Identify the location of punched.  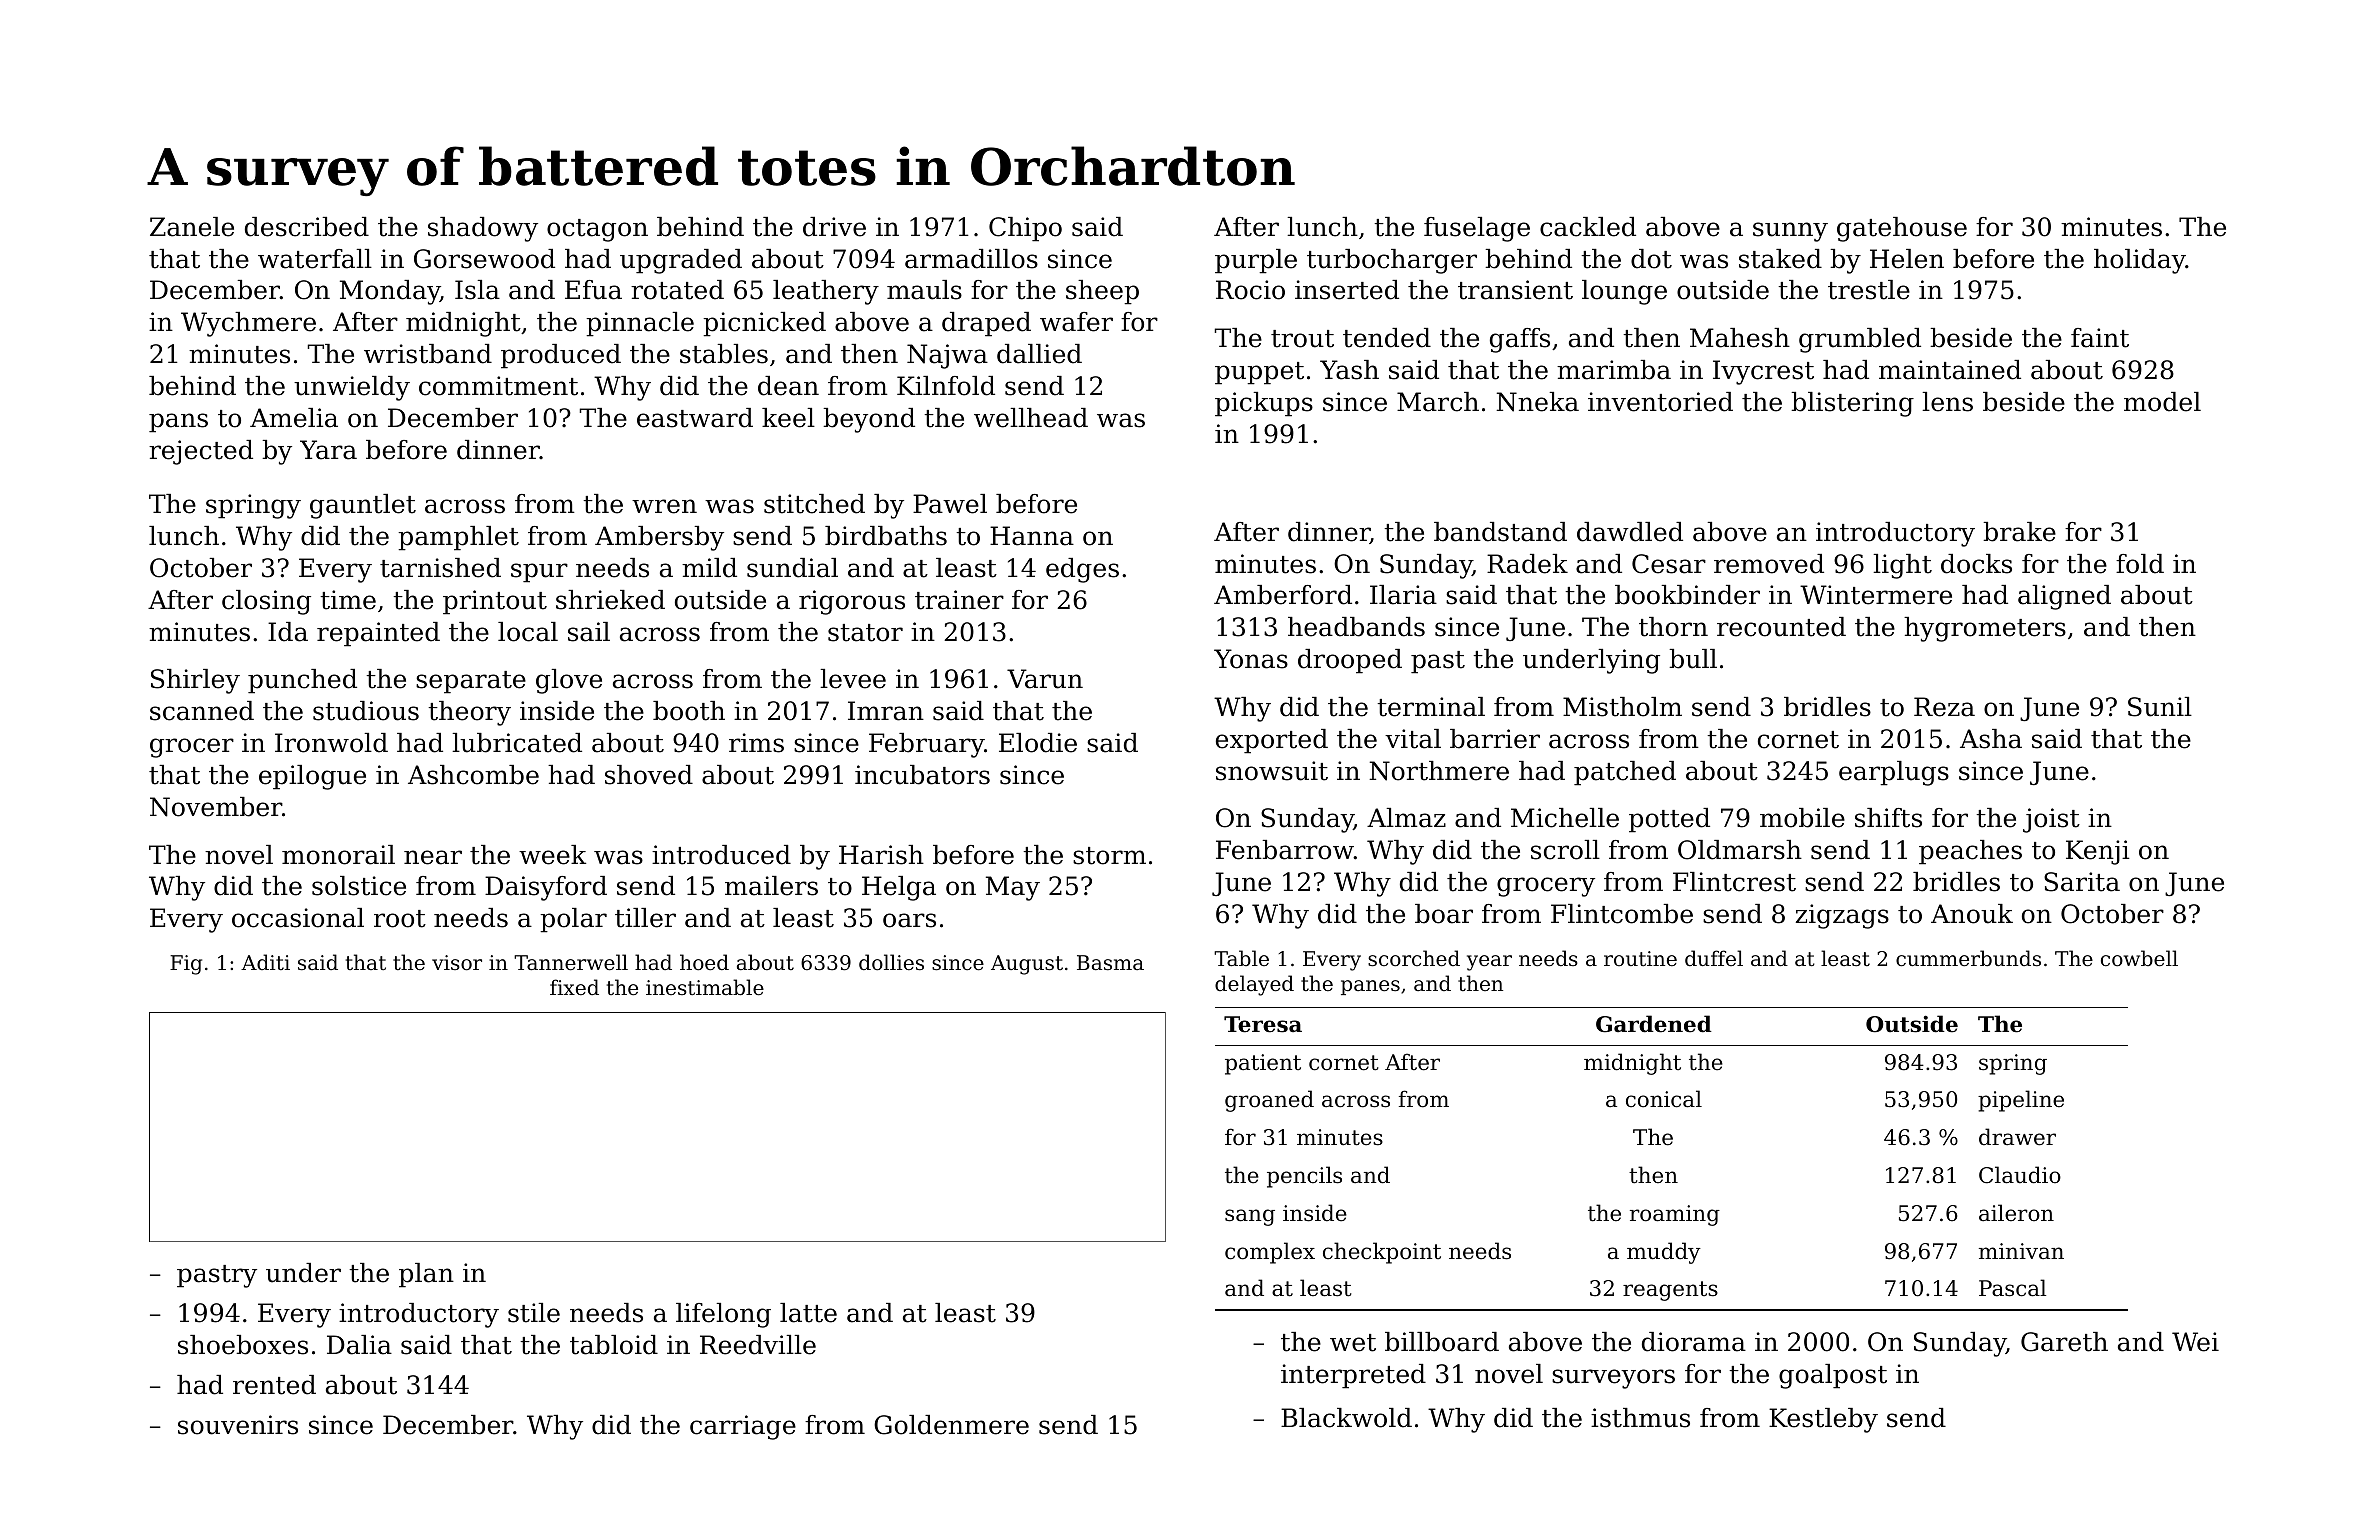
(302, 681).
